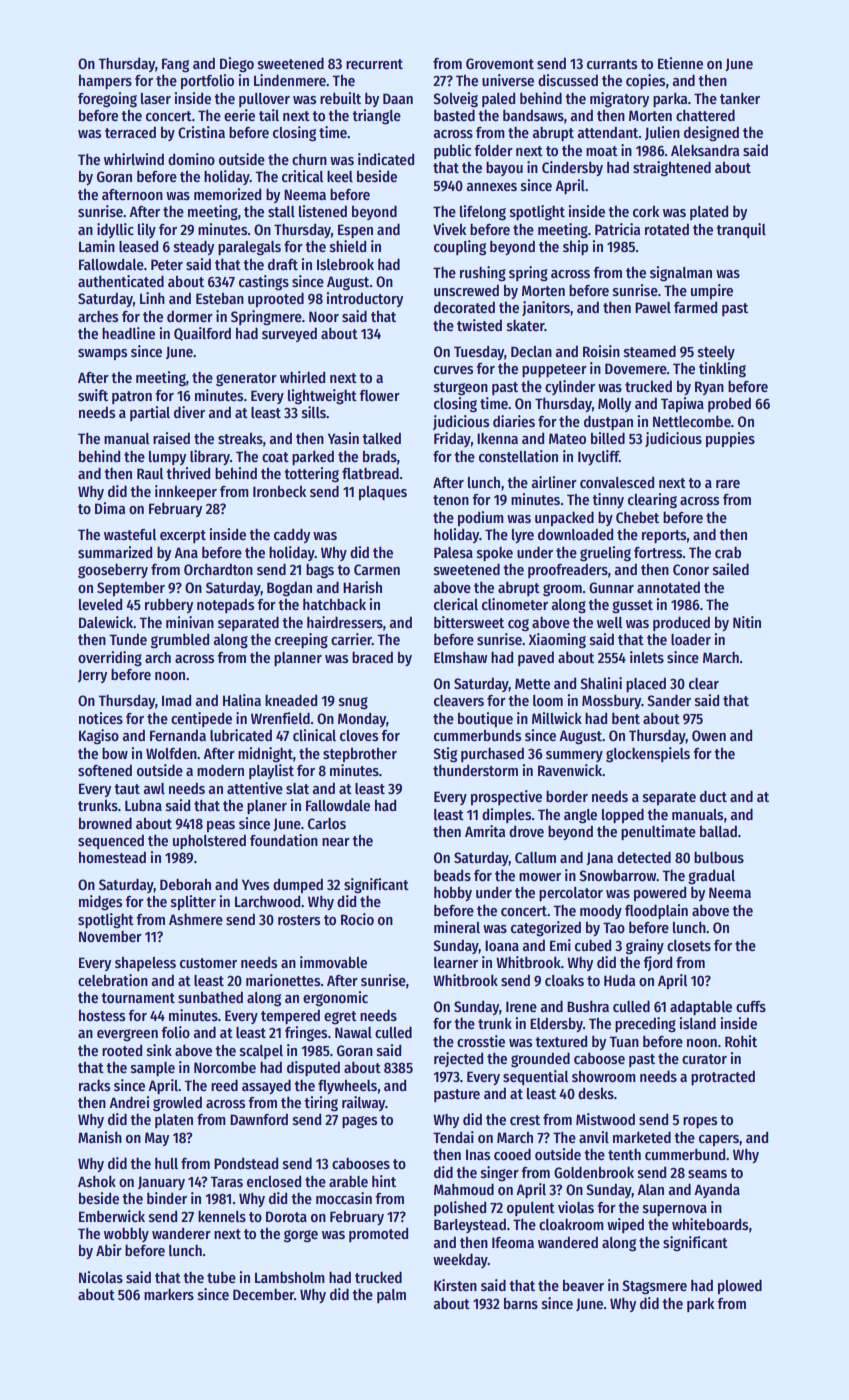 This screenshot has width=849, height=1400. I want to click on pages, so click(359, 1122).
